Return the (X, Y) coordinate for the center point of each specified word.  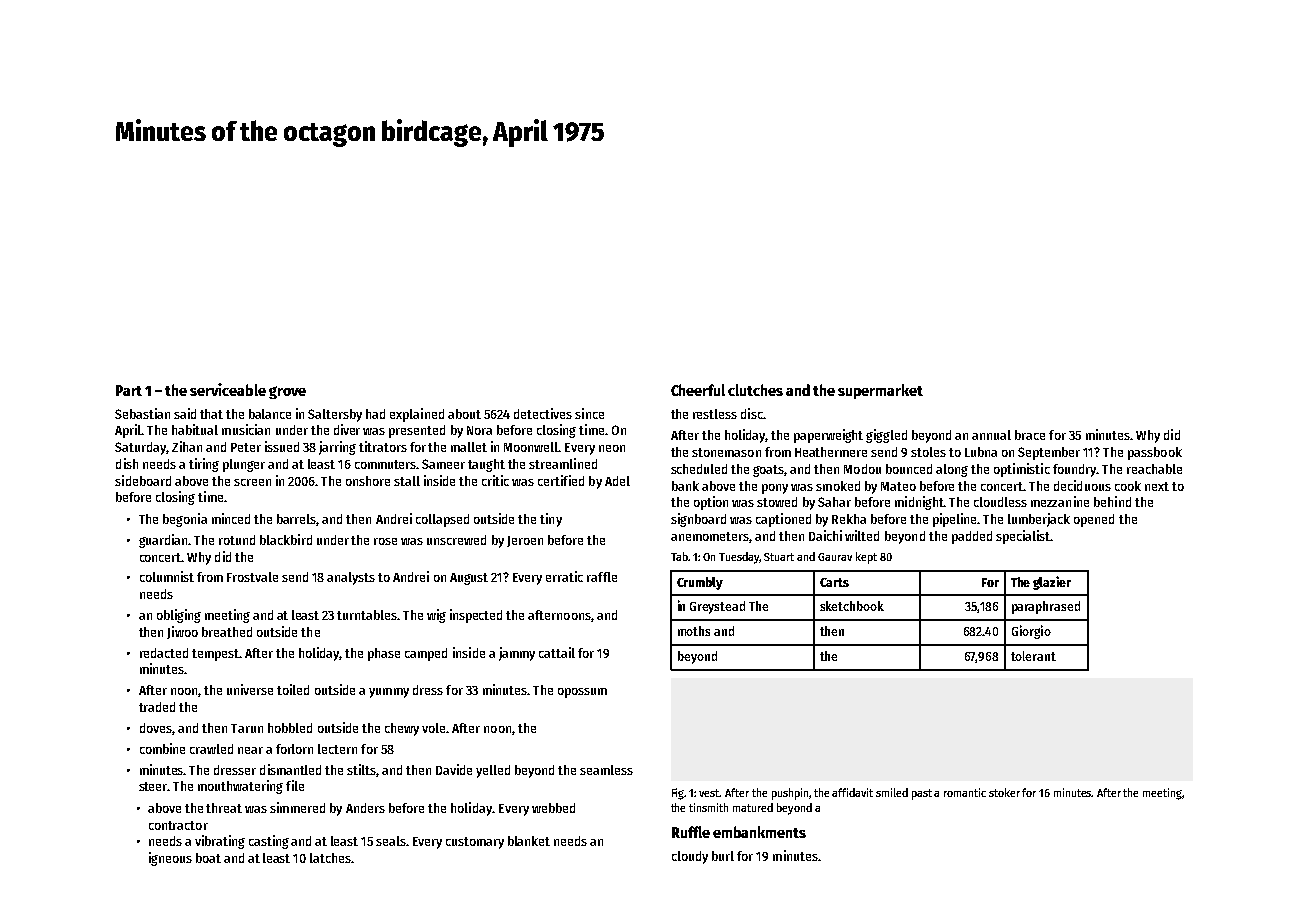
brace (1030, 435)
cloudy (690, 857)
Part (129, 390)
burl (723, 856)
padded (972, 537)
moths (694, 631)
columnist (167, 576)
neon (612, 448)
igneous (170, 859)
